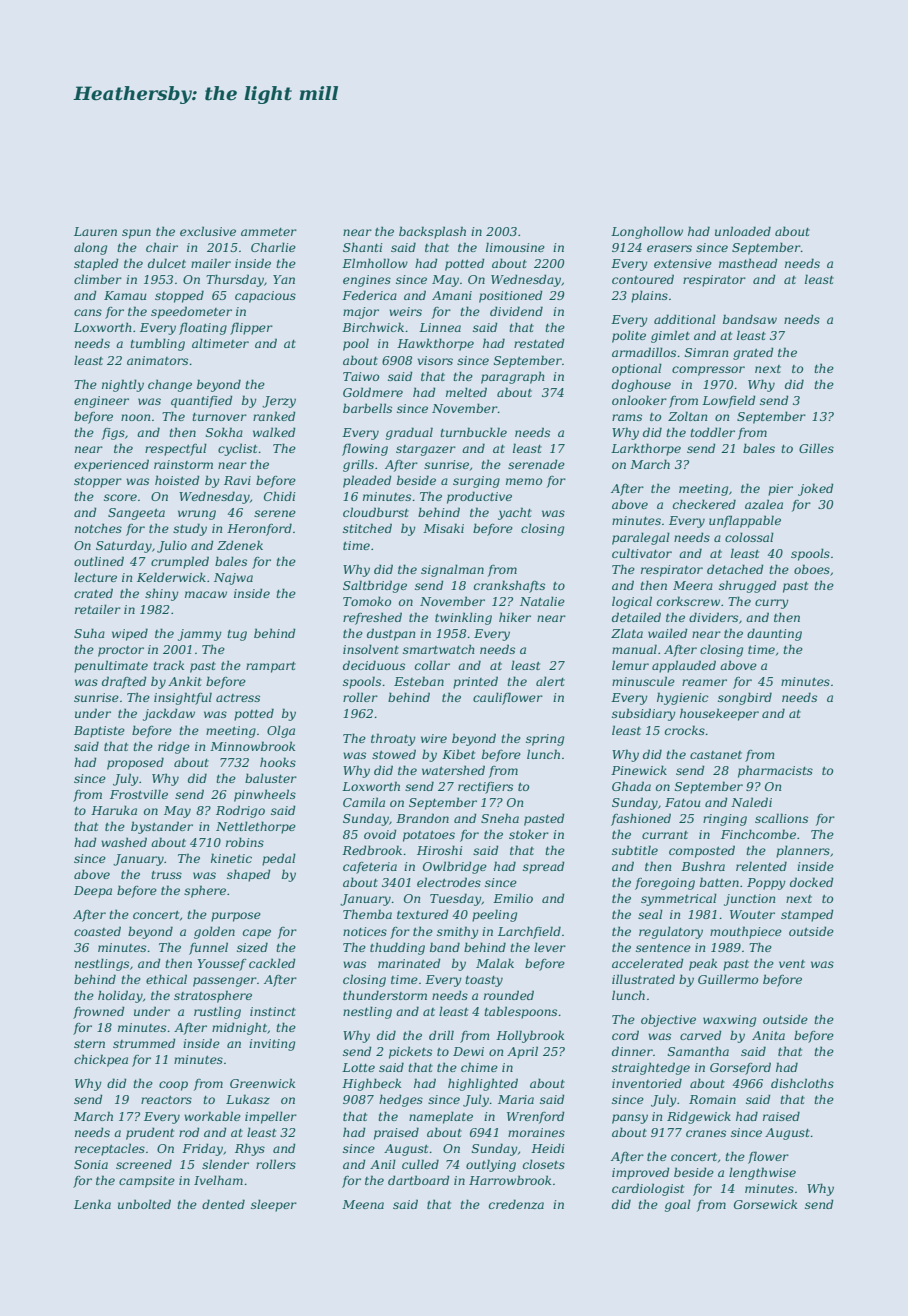  I want to click on truss, so click(166, 875).
